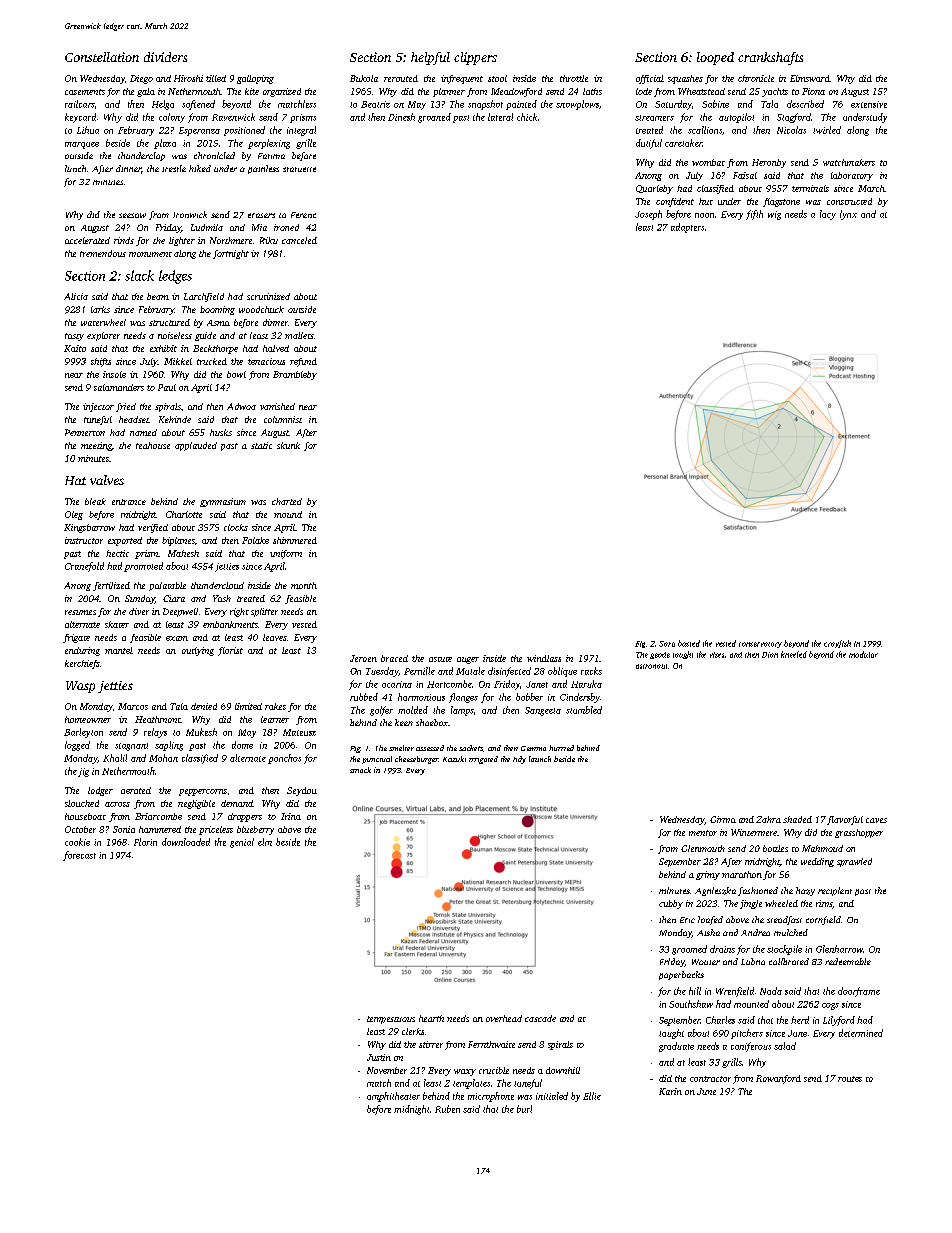 Image resolution: width=952 pixels, height=1233 pixels. What do you see at coordinates (218, 323) in the page?
I see `Asma` at bounding box center [218, 323].
